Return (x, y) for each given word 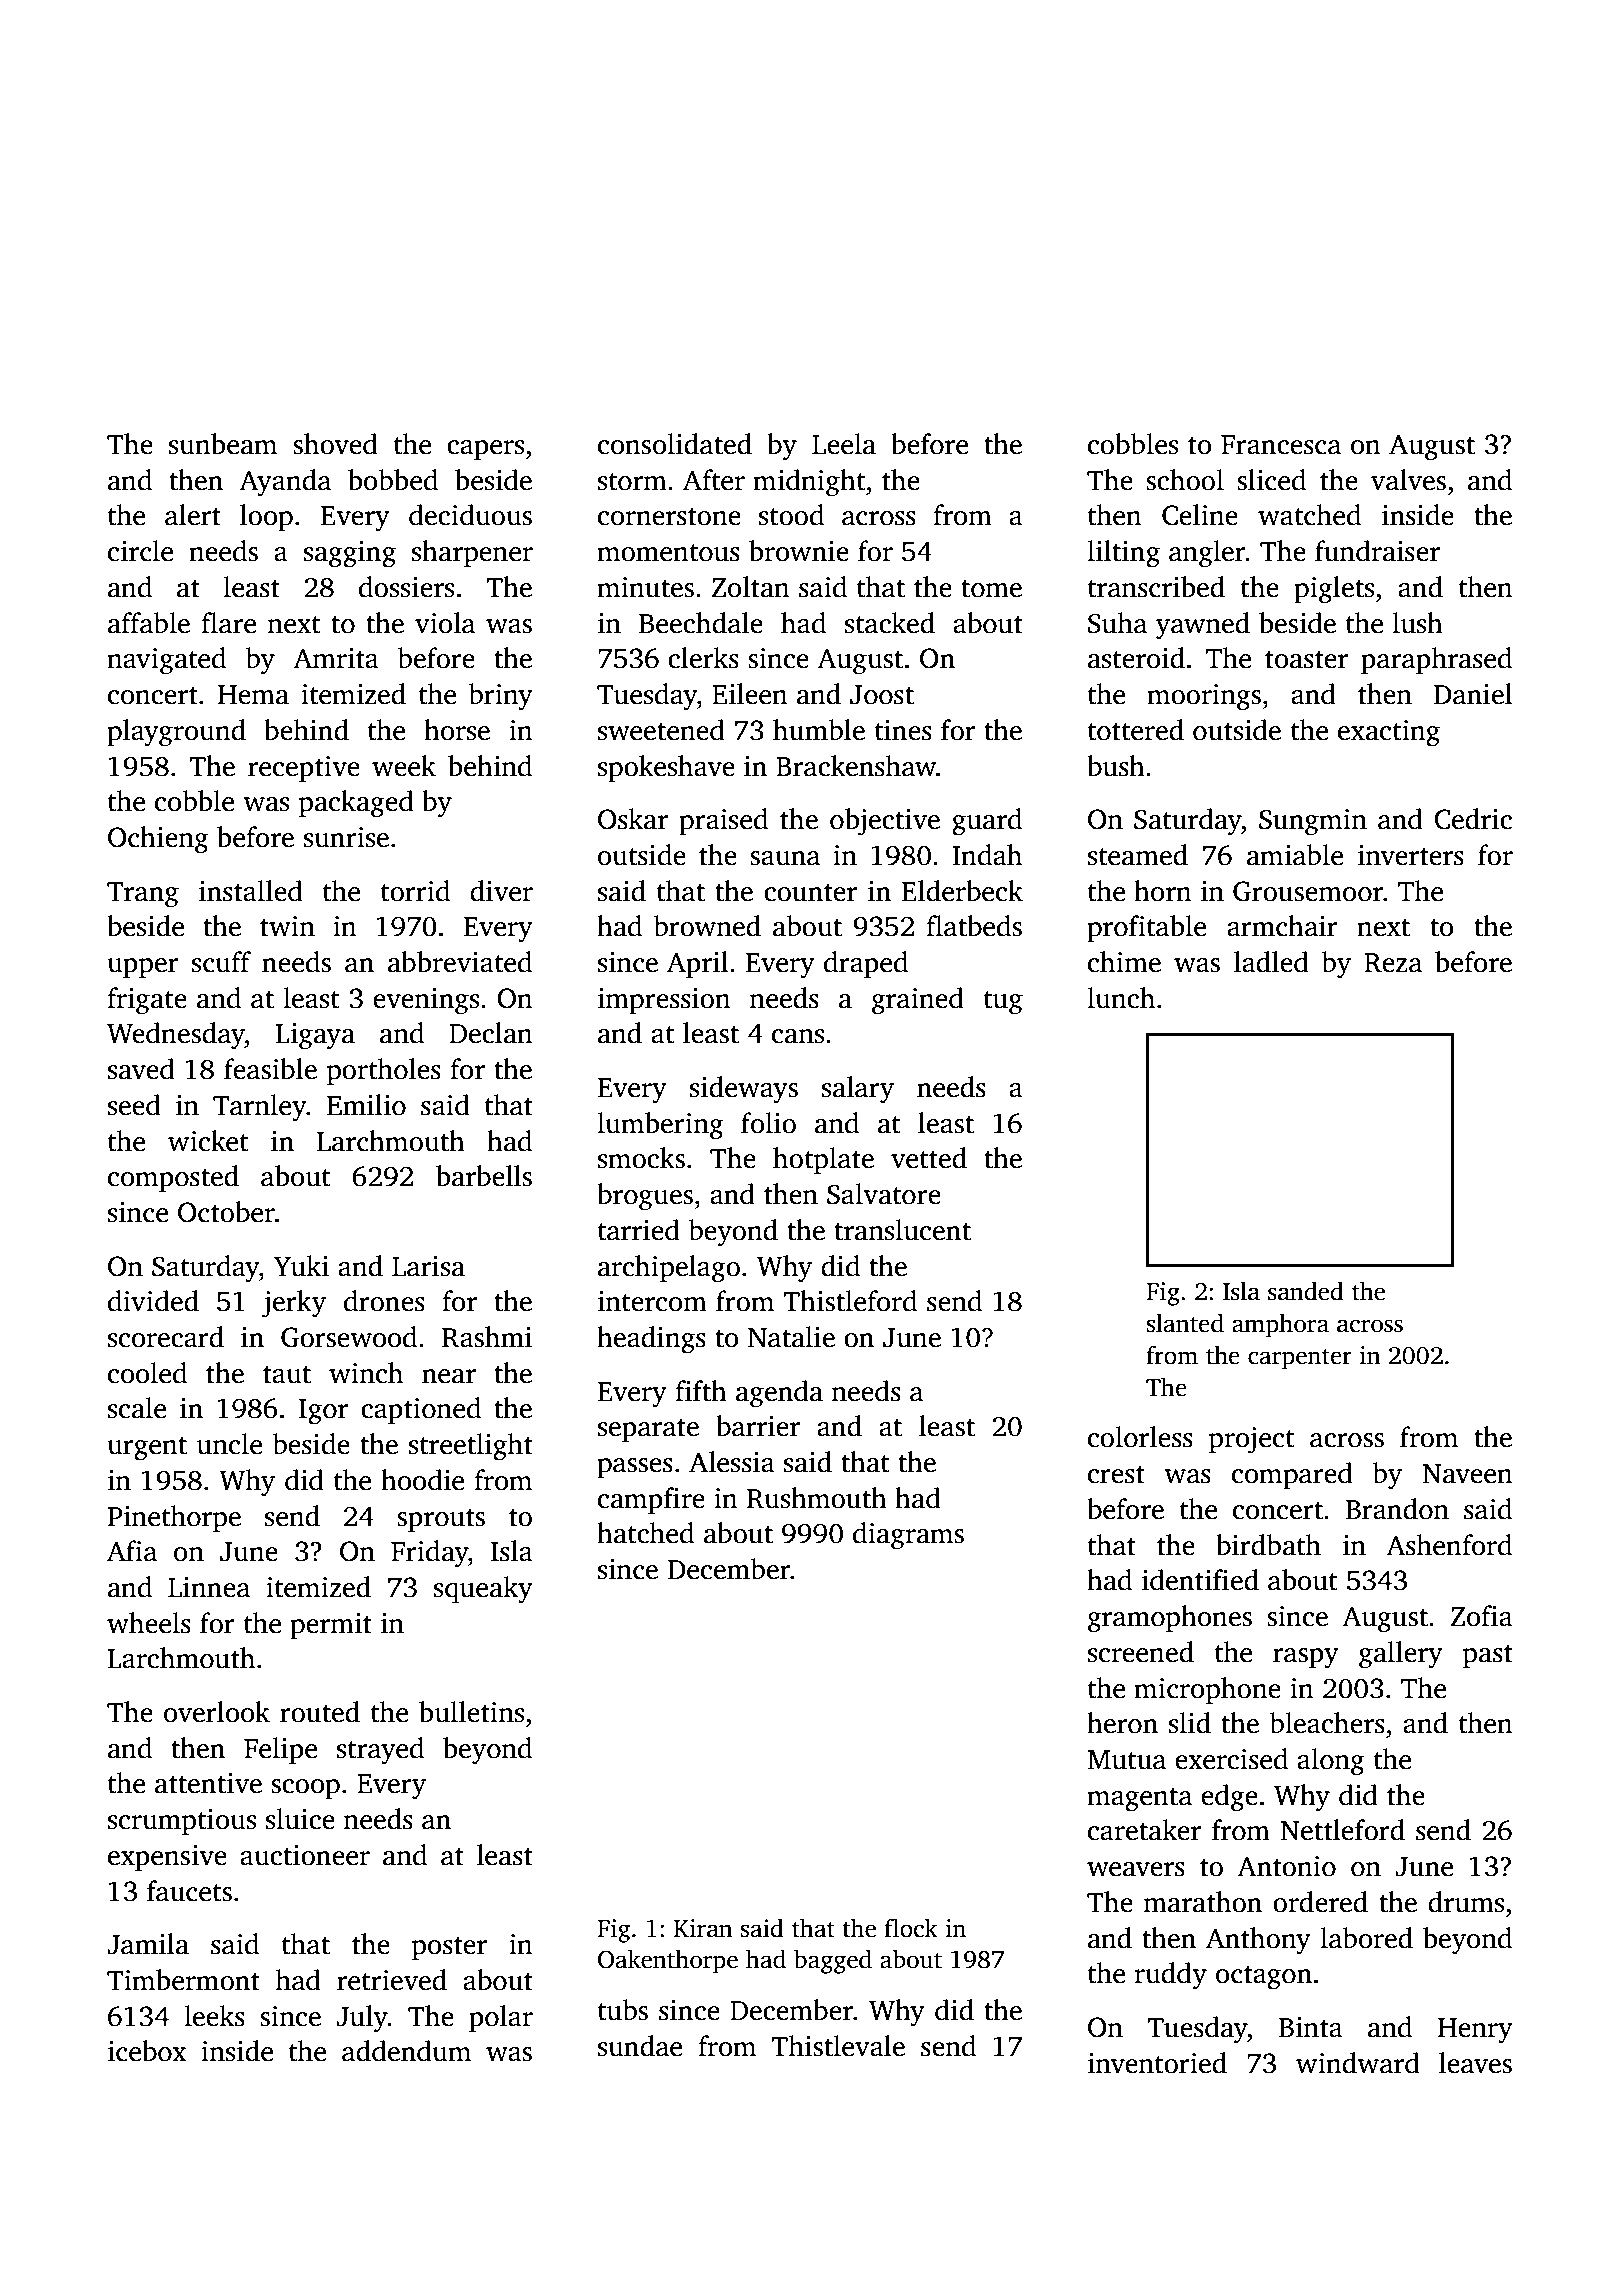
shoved (335, 444)
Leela (844, 444)
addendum (406, 2051)
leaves (1475, 2063)
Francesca (1281, 445)
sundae (640, 2046)
